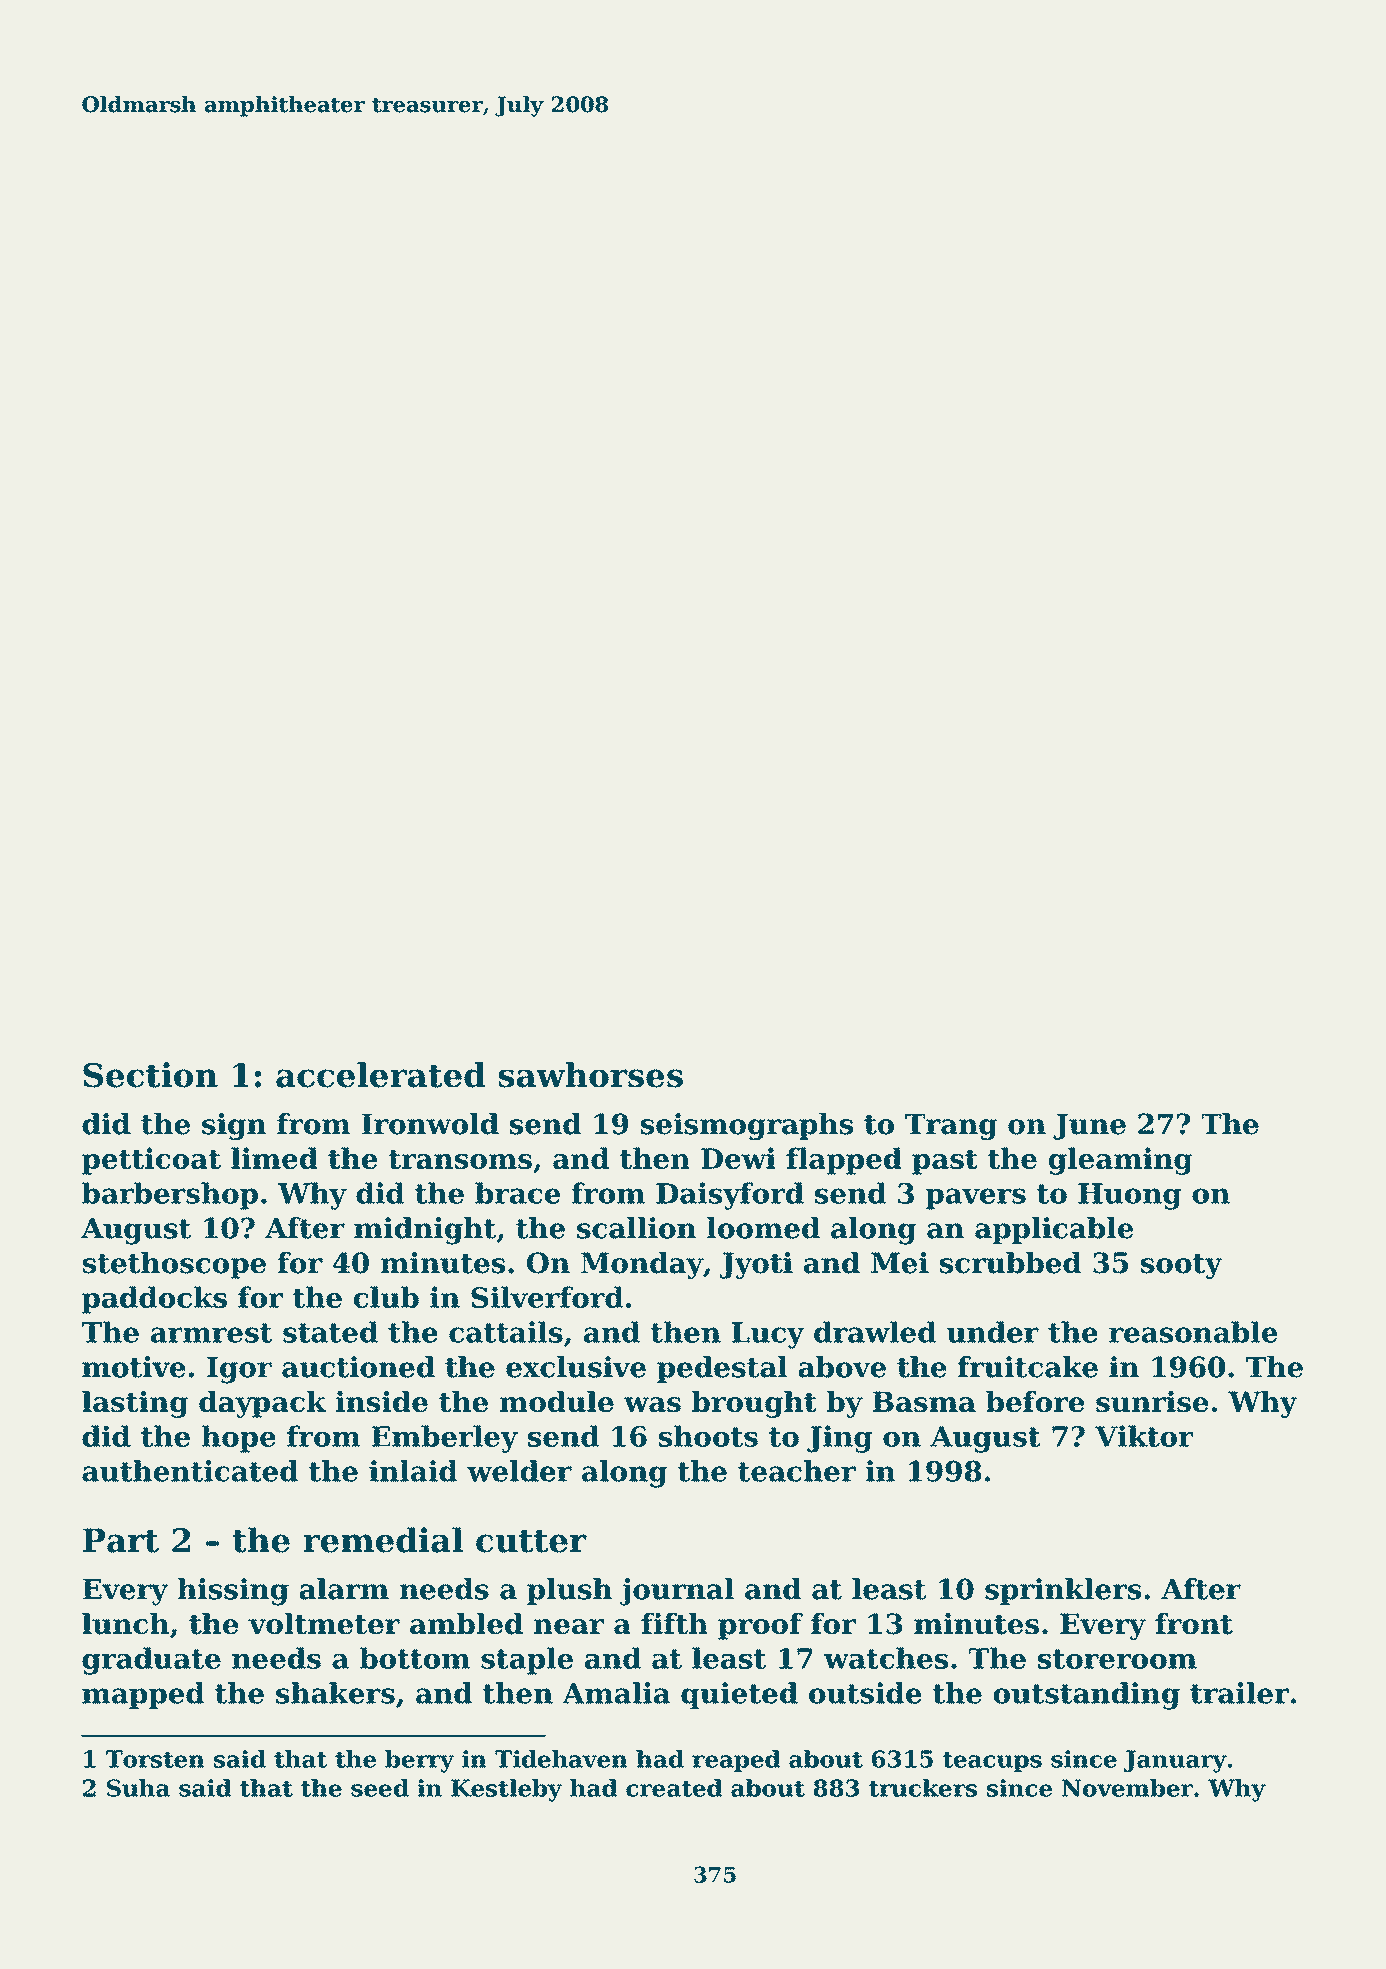 The image size is (1386, 1969). What do you see at coordinates (1063, 1591) in the screenshot?
I see `sprinklers` at bounding box center [1063, 1591].
